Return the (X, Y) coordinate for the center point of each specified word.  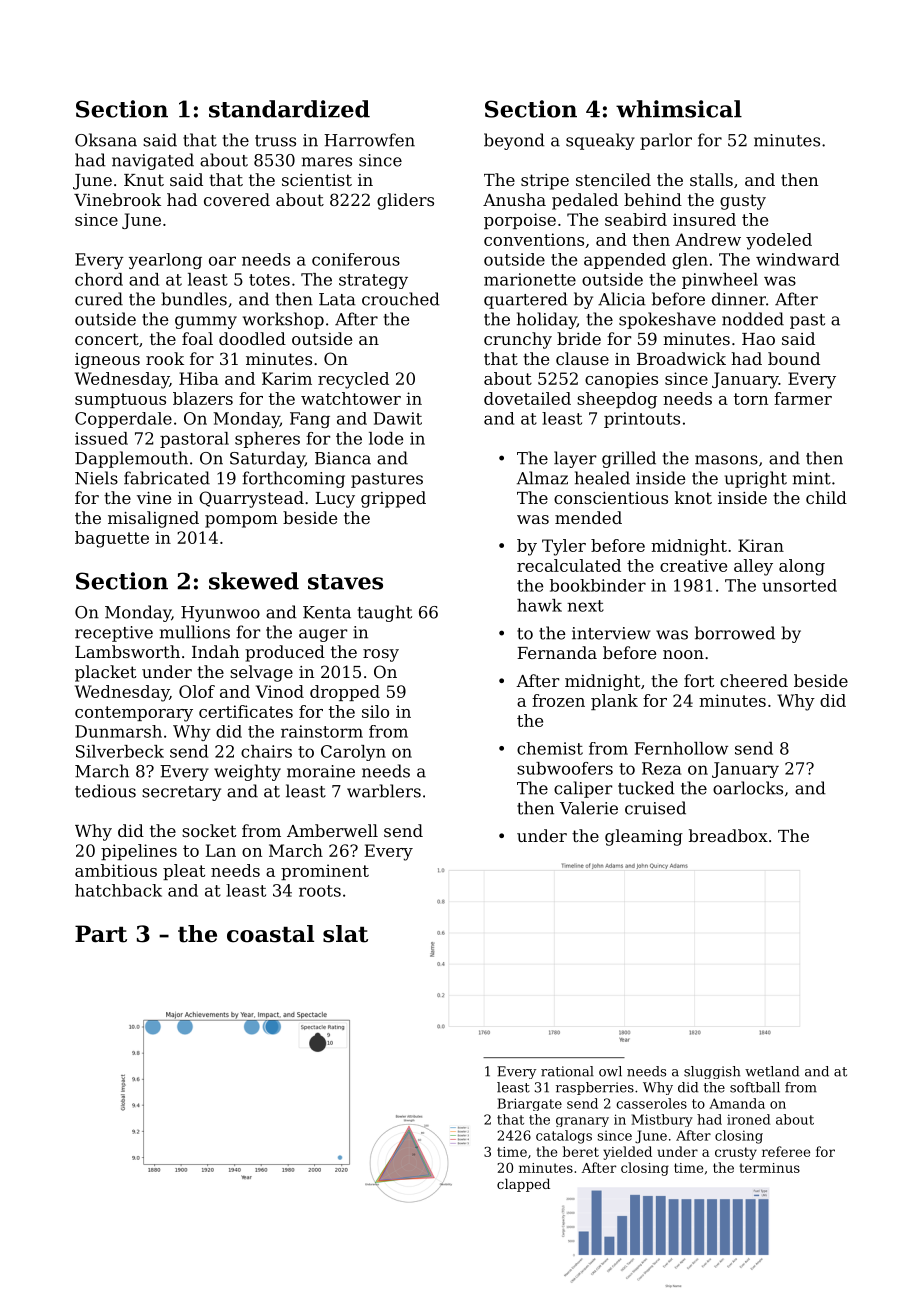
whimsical (679, 109)
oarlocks (748, 788)
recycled (353, 380)
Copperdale (123, 420)
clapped (523, 1185)
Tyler (564, 547)
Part (101, 934)
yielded (627, 1153)
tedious (105, 791)
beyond (514, 141)
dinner (739, 299)
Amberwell (332, 830)
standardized (289, 109)
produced (285, 653)
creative (693, 565)
